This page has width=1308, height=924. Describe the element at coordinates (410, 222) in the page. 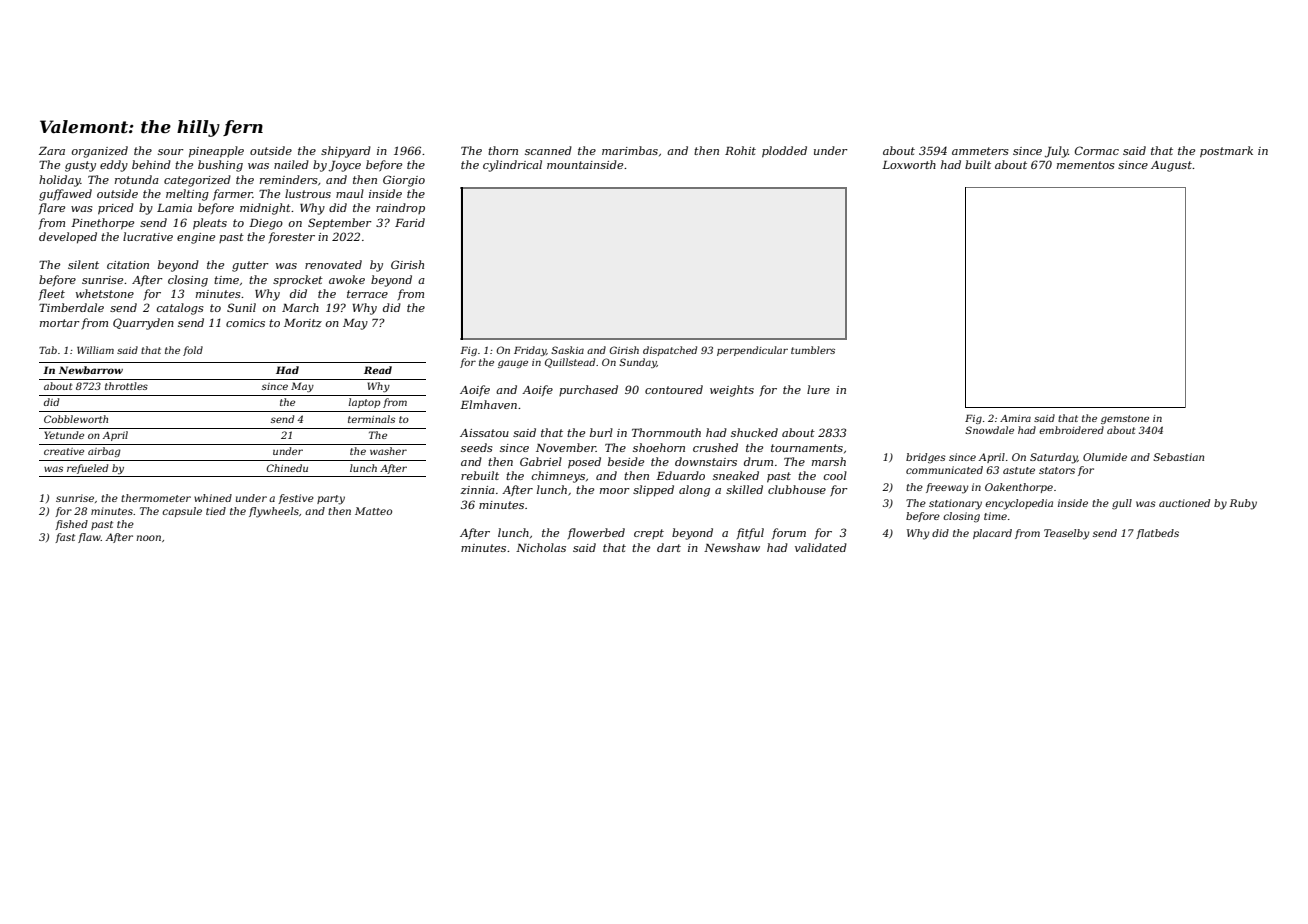

I see `Farid` at that location.
